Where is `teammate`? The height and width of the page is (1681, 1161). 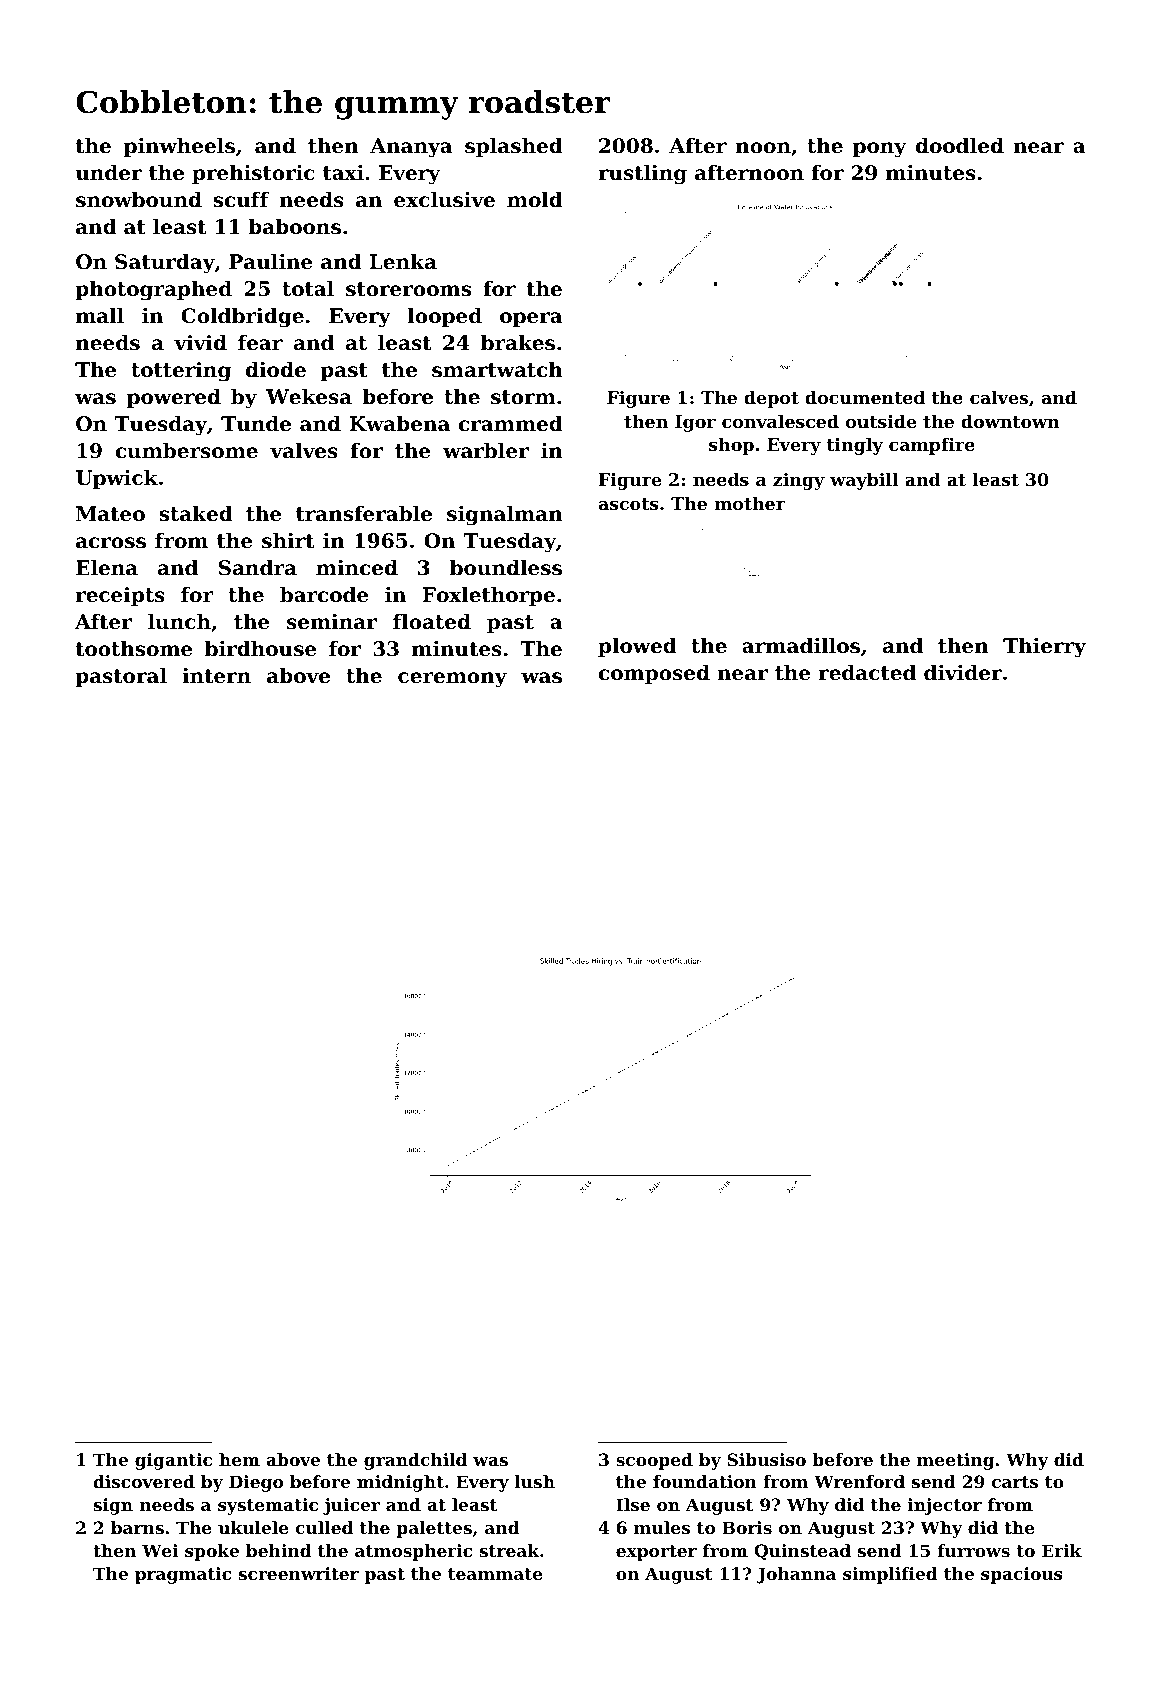 teammate is located at coordinates (495, 1574).
